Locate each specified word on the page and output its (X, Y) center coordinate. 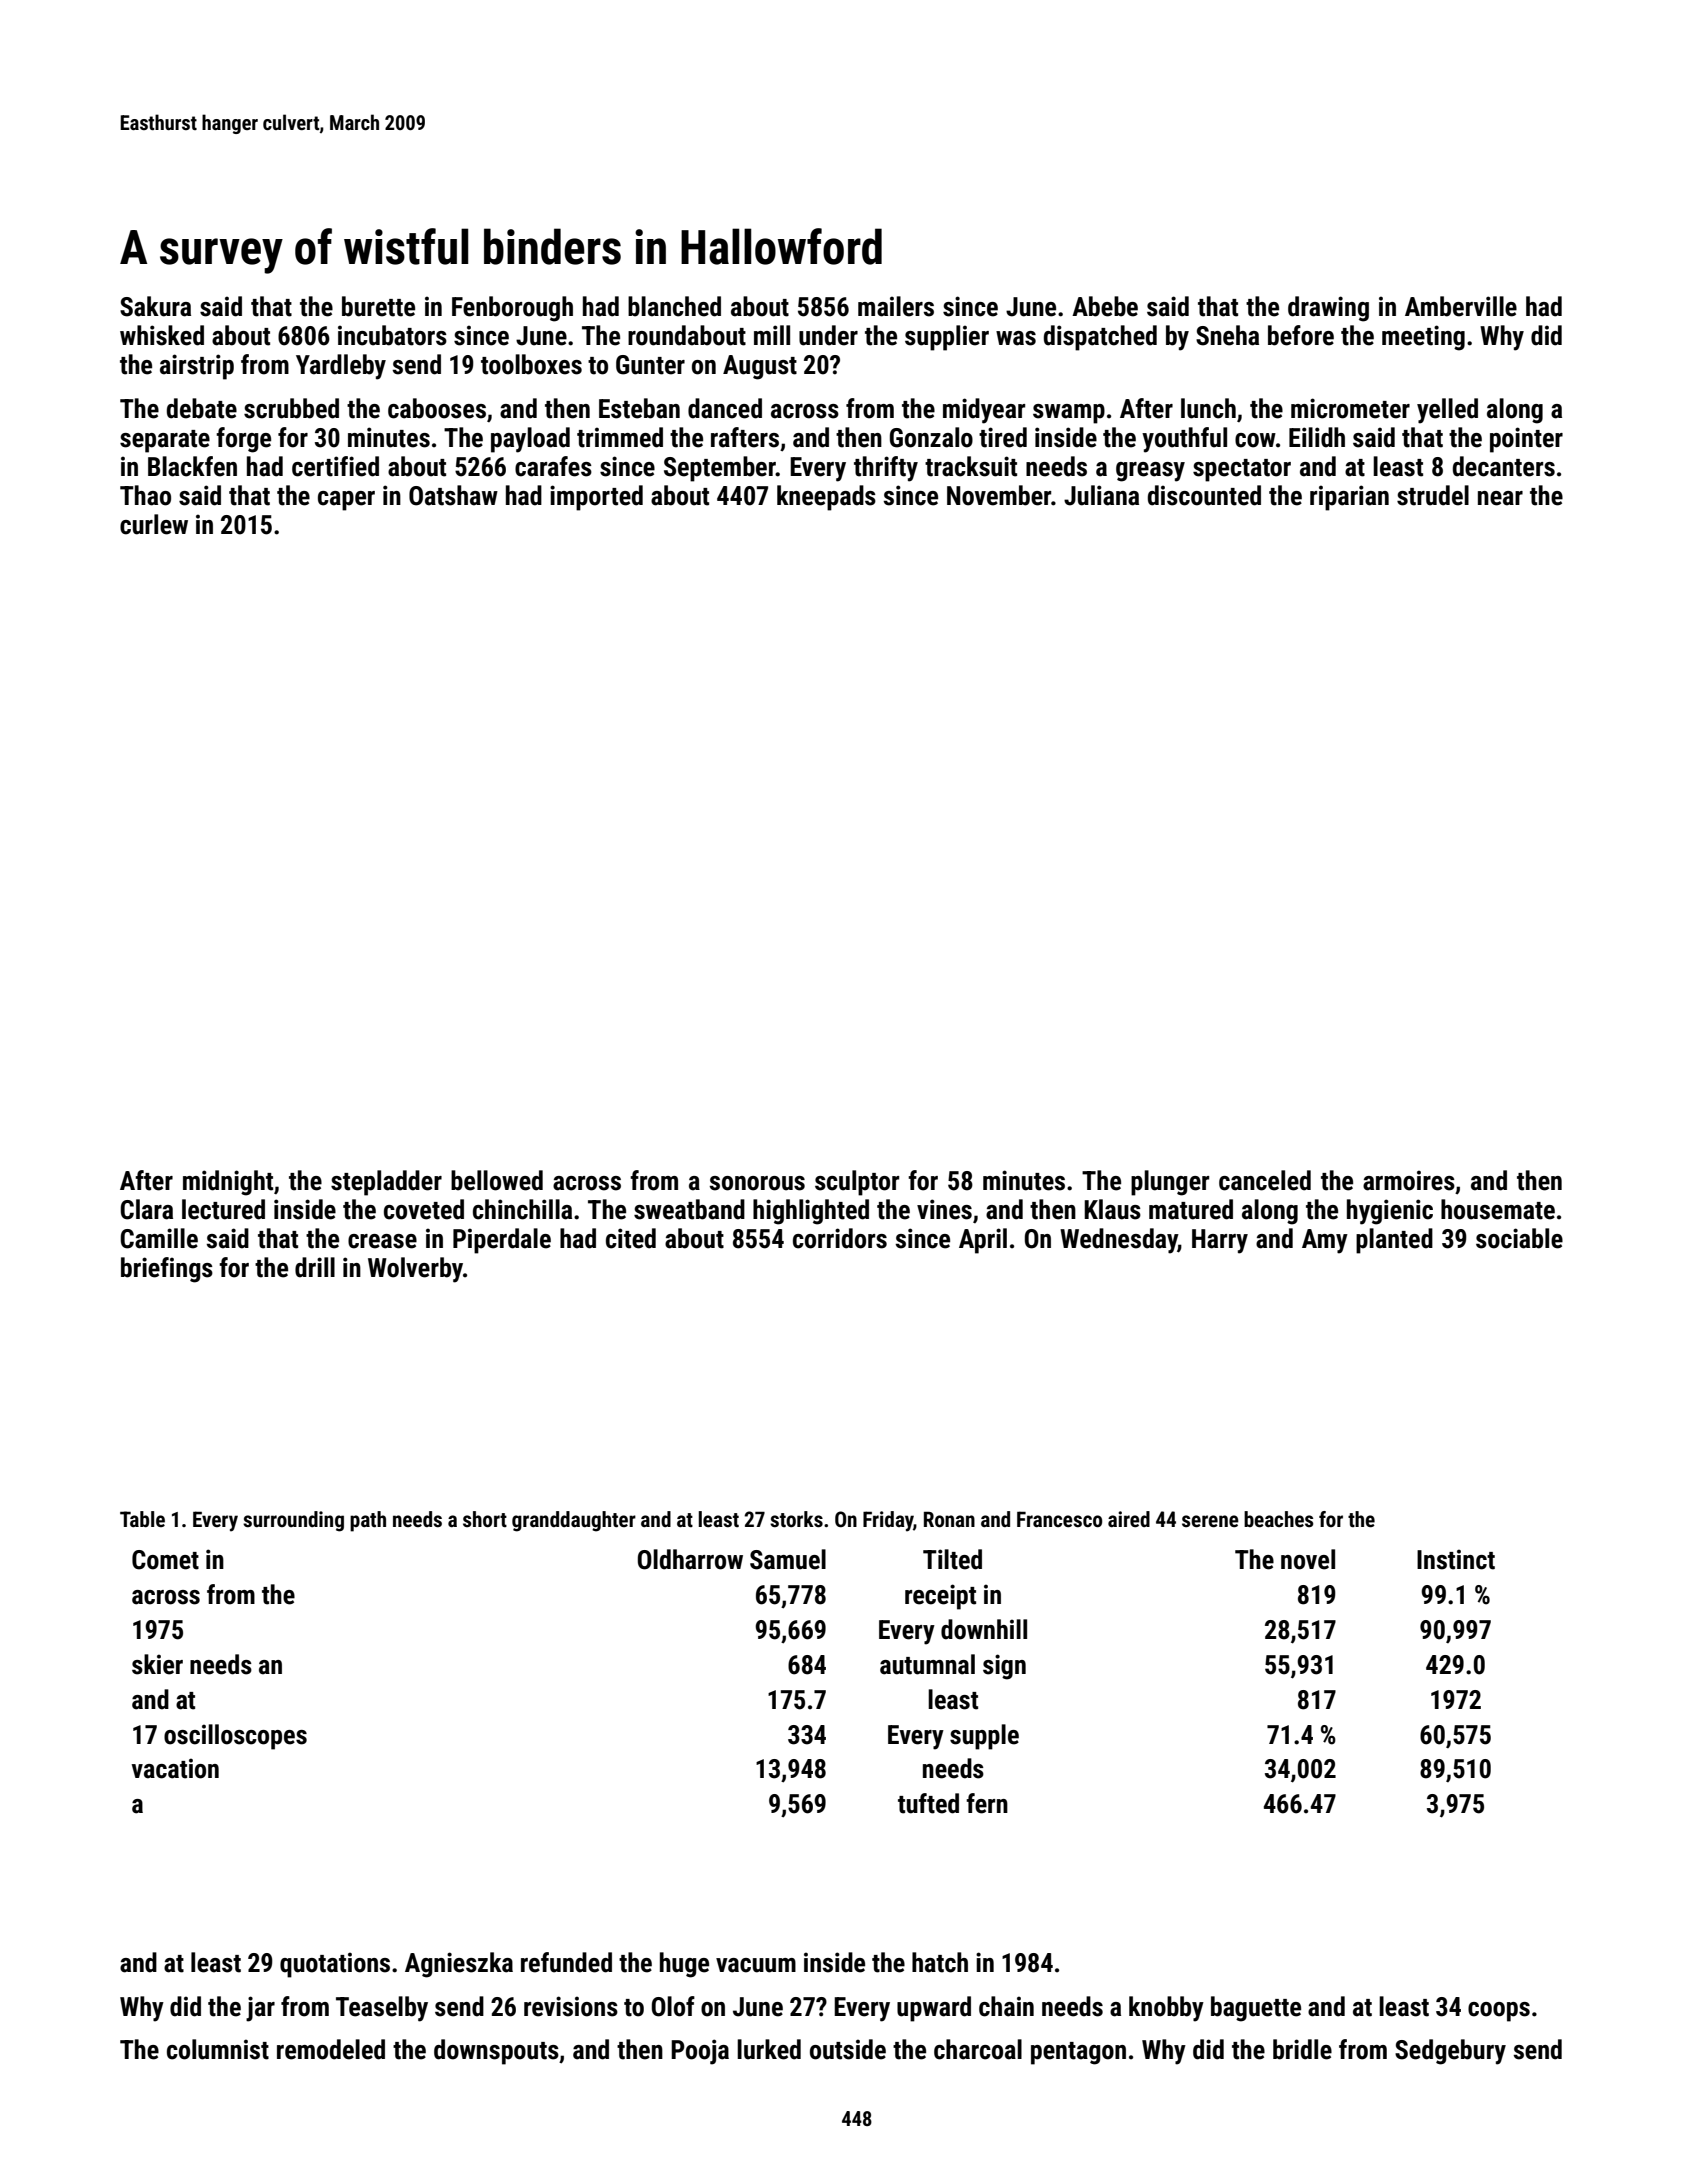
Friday (888, 1521)
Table (142, 1519)
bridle (1302, 2049)
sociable (1519, 1238)
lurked (769, 2049)
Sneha (1227, 335)
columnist (218, 2049)
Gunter (650, 365)
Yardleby (341, 367)
